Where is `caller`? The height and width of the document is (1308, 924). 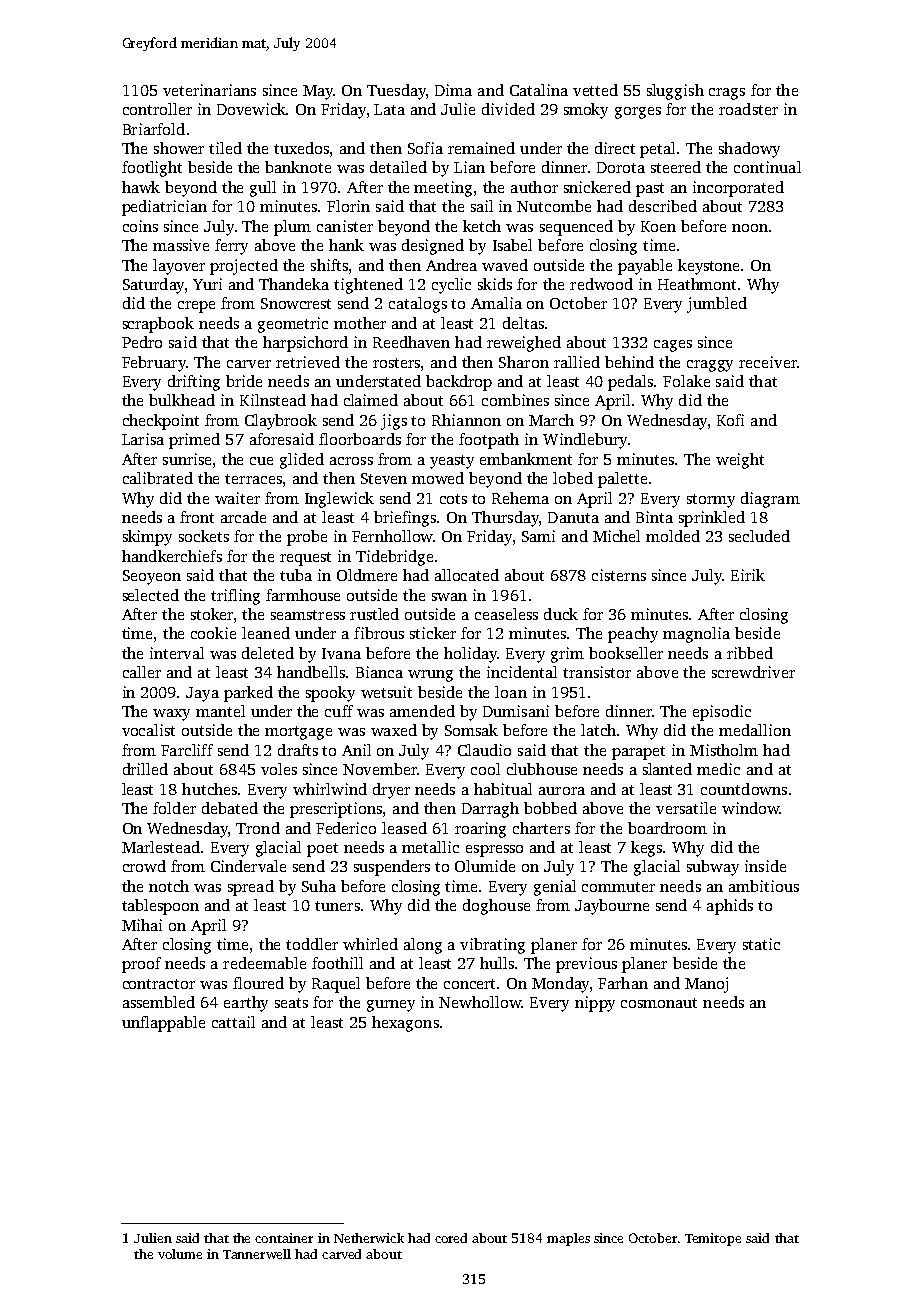 caller is located at coordinates (142, 672).
